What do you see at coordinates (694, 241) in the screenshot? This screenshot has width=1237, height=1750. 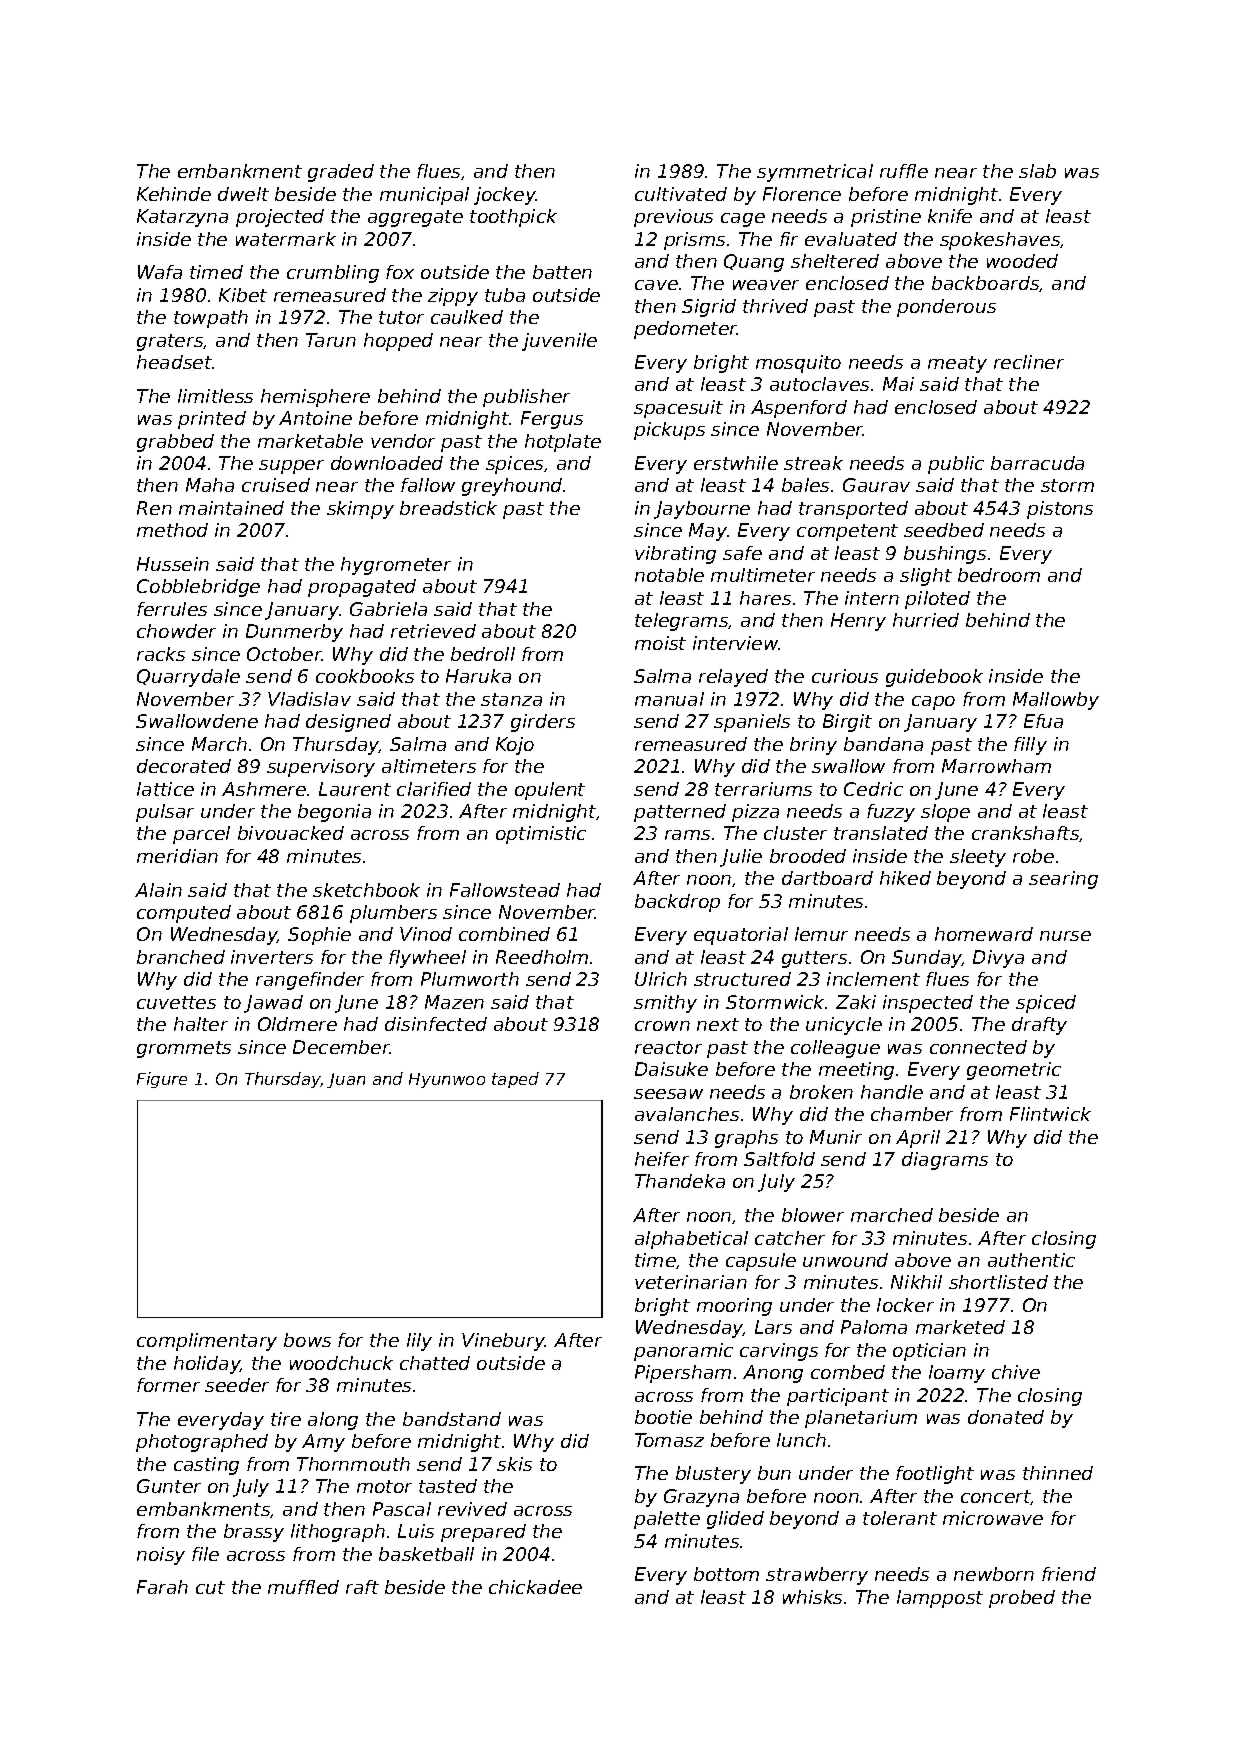 I see `prisms` at bounding box center [694, 241].
